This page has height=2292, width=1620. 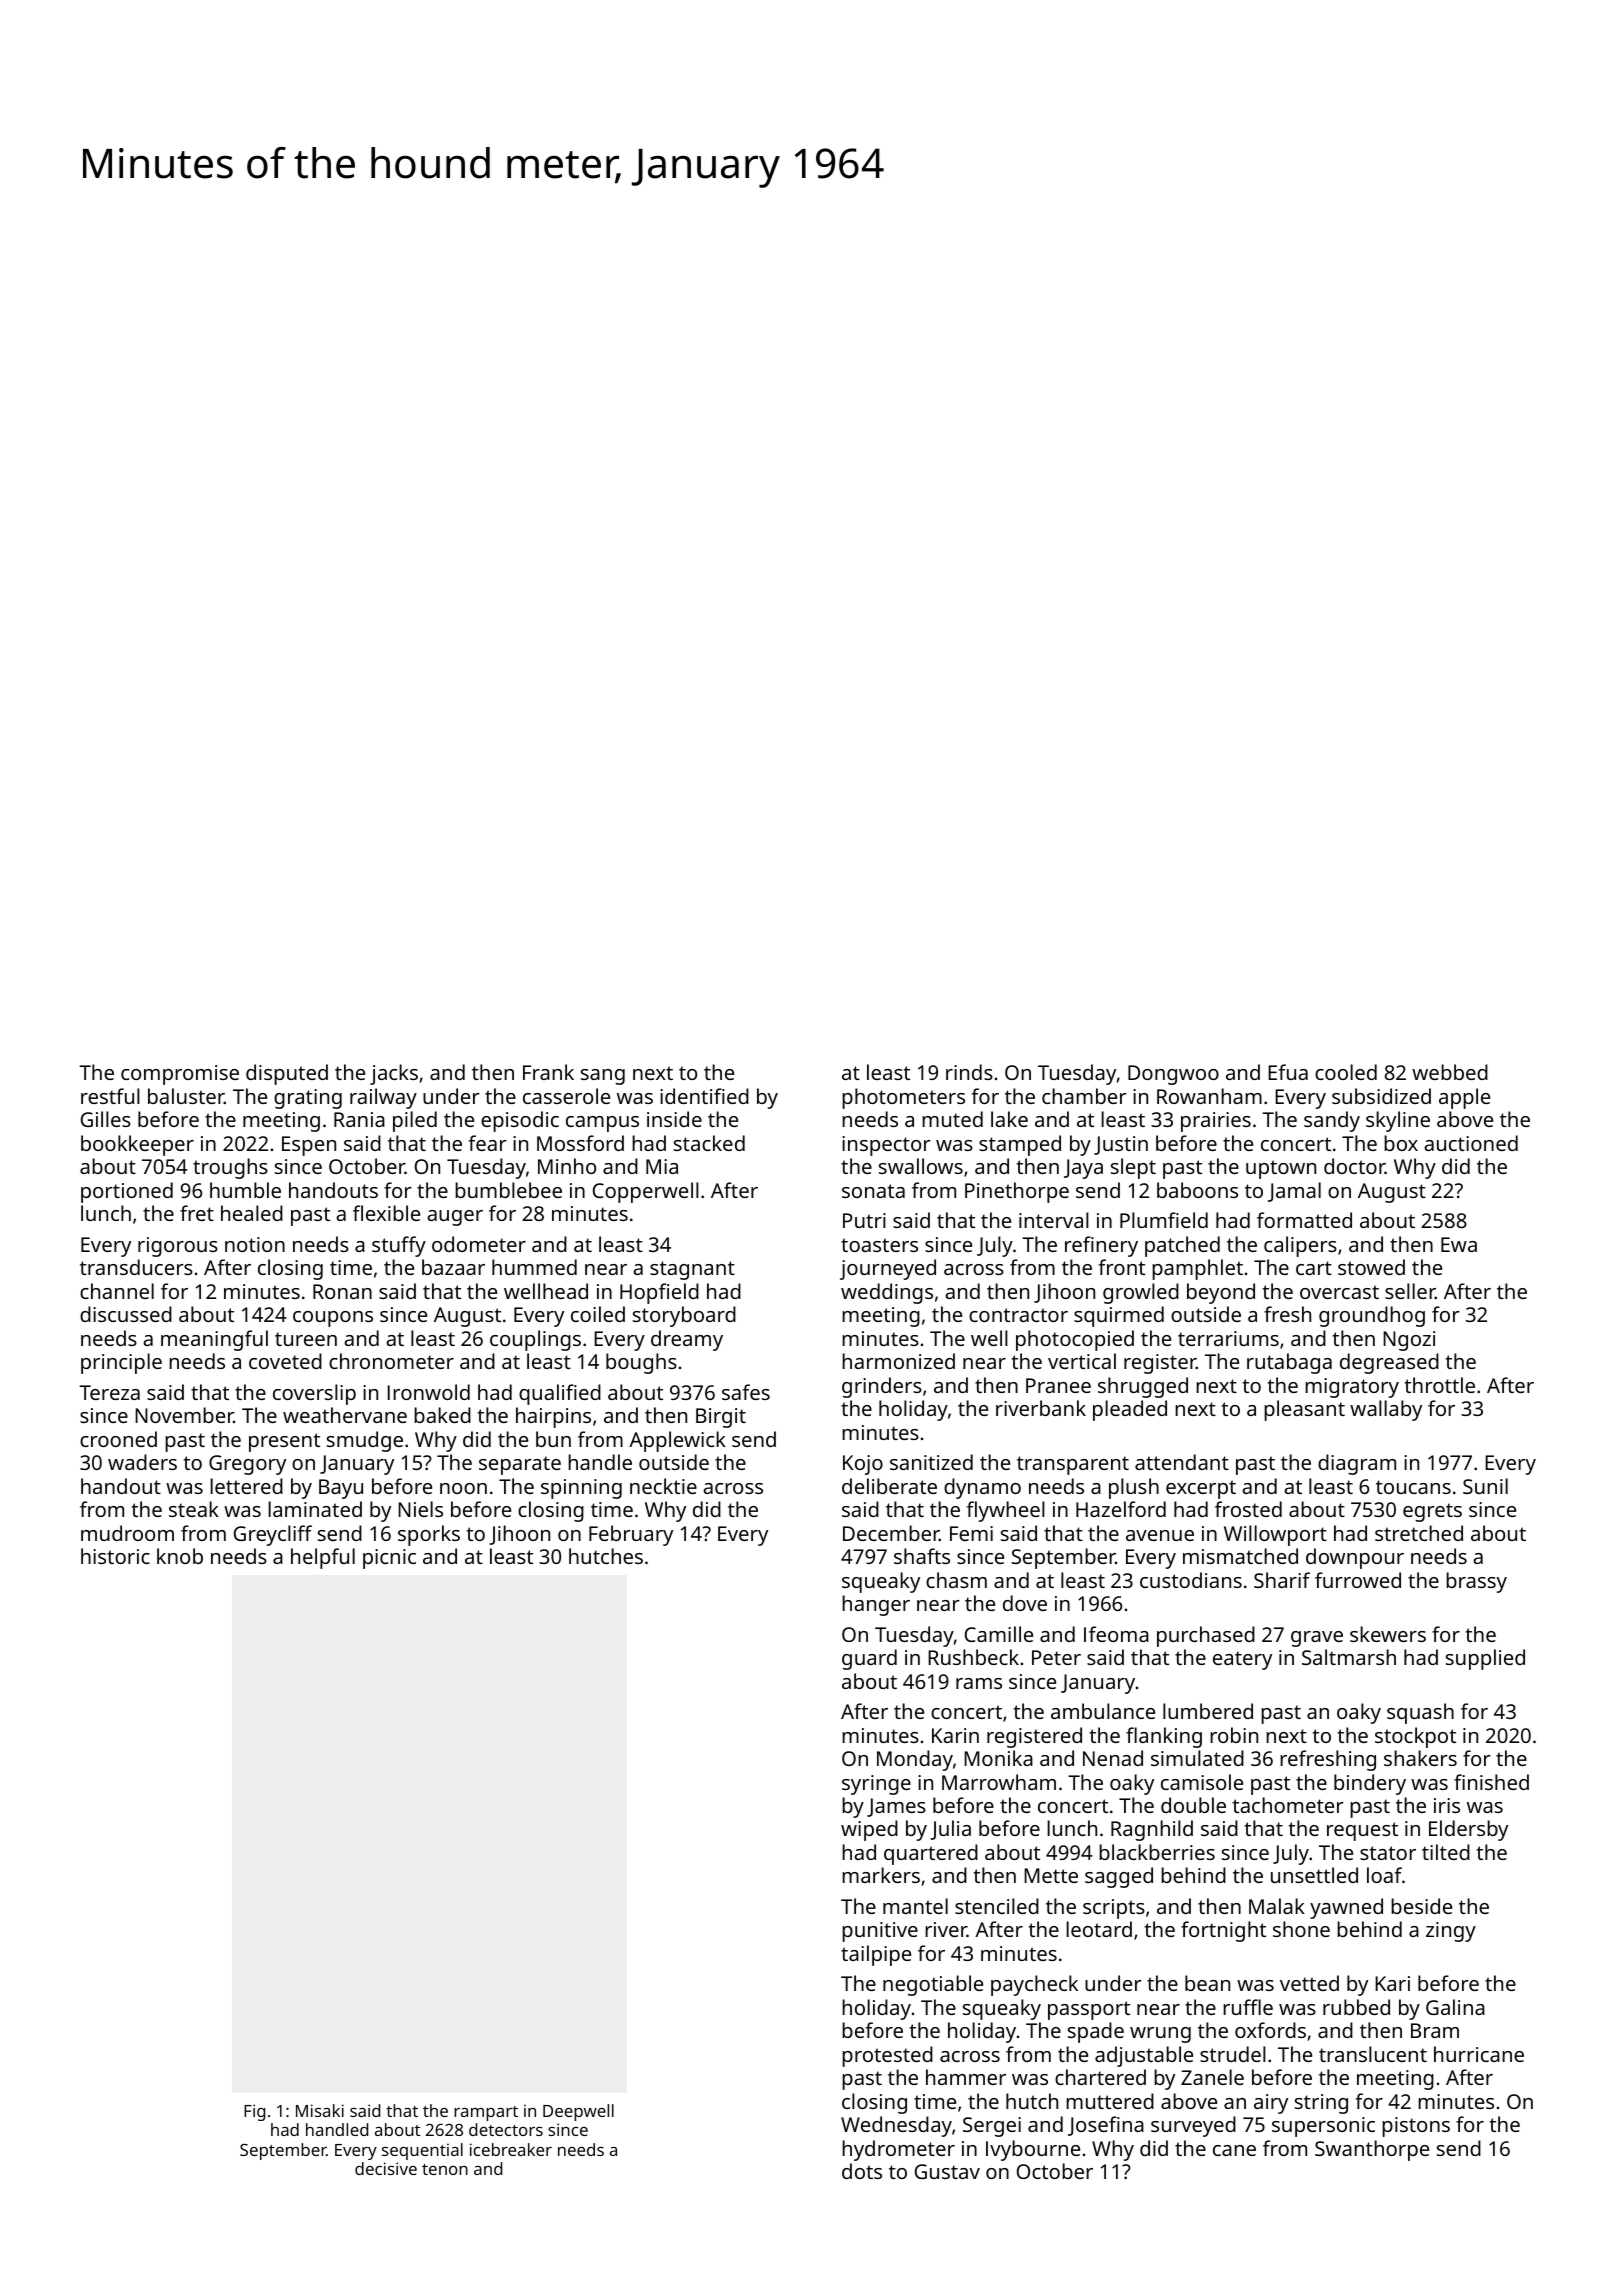 I want to click on humble, so click(x=245, y=1190).
